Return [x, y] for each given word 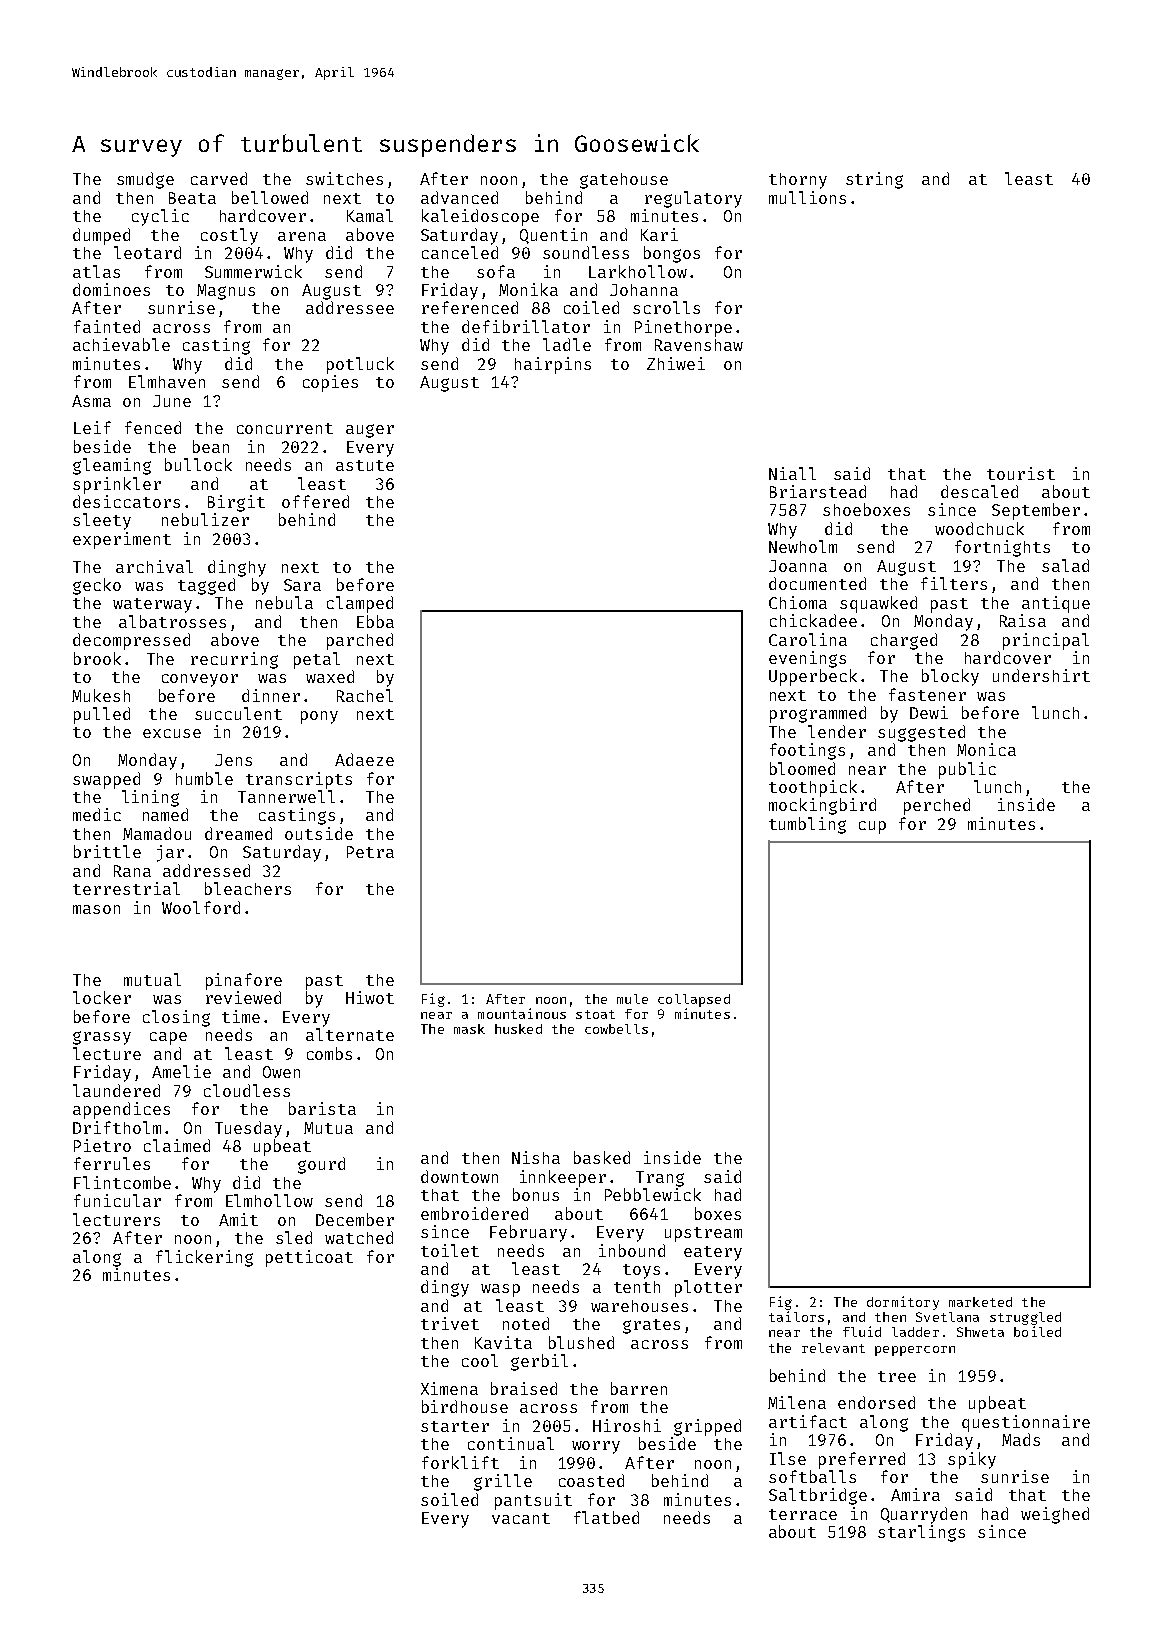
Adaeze [364, 759]
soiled [449, 1499]
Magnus [226, 292]
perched [937, 806]
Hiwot [370, 997]
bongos [672, 254]
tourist [1021, 473]
